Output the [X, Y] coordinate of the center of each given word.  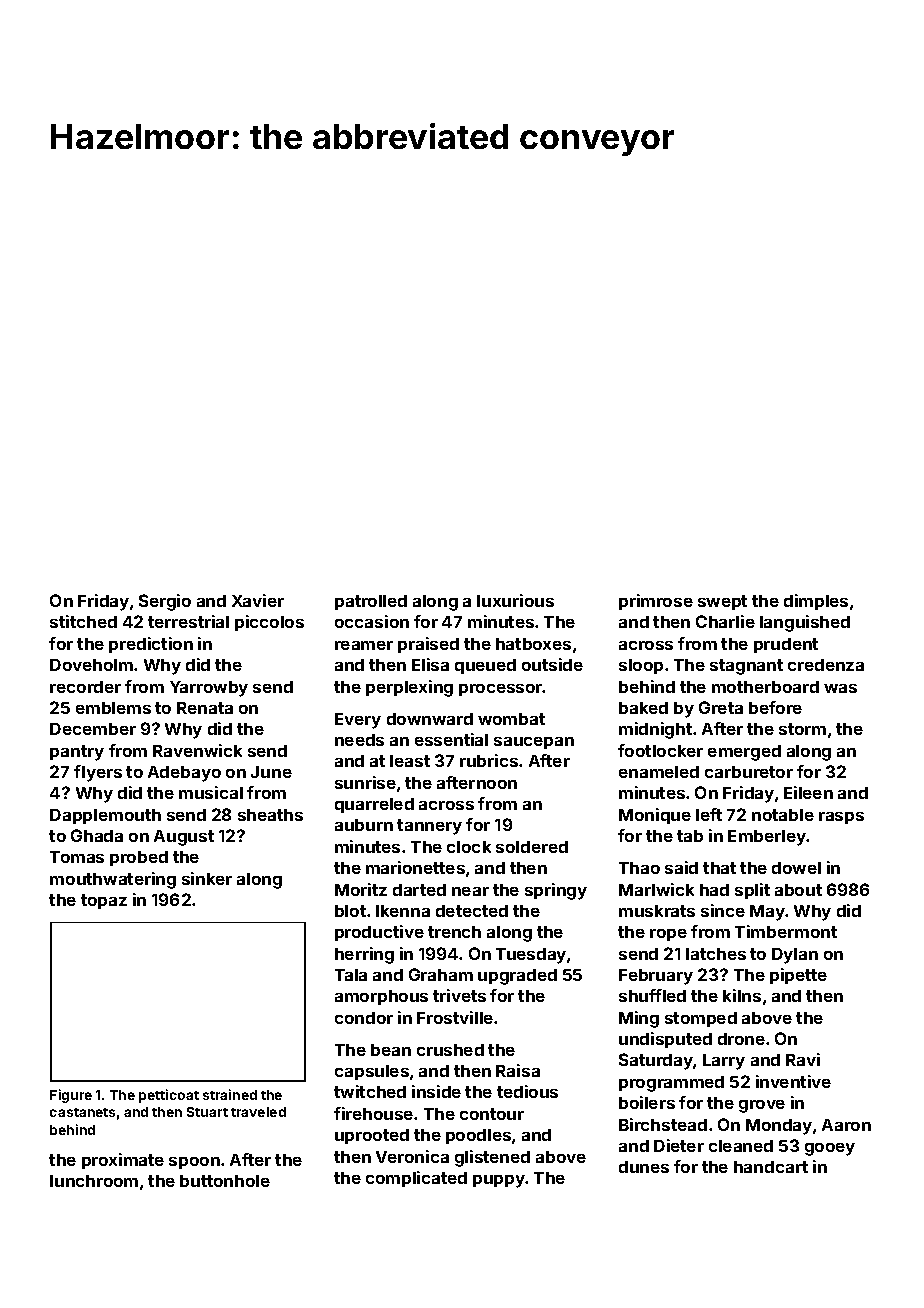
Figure [71, 1096]
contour [492, 1114]
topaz [104, 901]
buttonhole [225, 1181]
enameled [659, 772]
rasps [841, 818]
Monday [779, 1127]
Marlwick [656, 889]
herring [364, 955]
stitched [83, 621]
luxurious [515, 600]
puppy [499, 1181]
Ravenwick [197, 750]
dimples [816, 602]
